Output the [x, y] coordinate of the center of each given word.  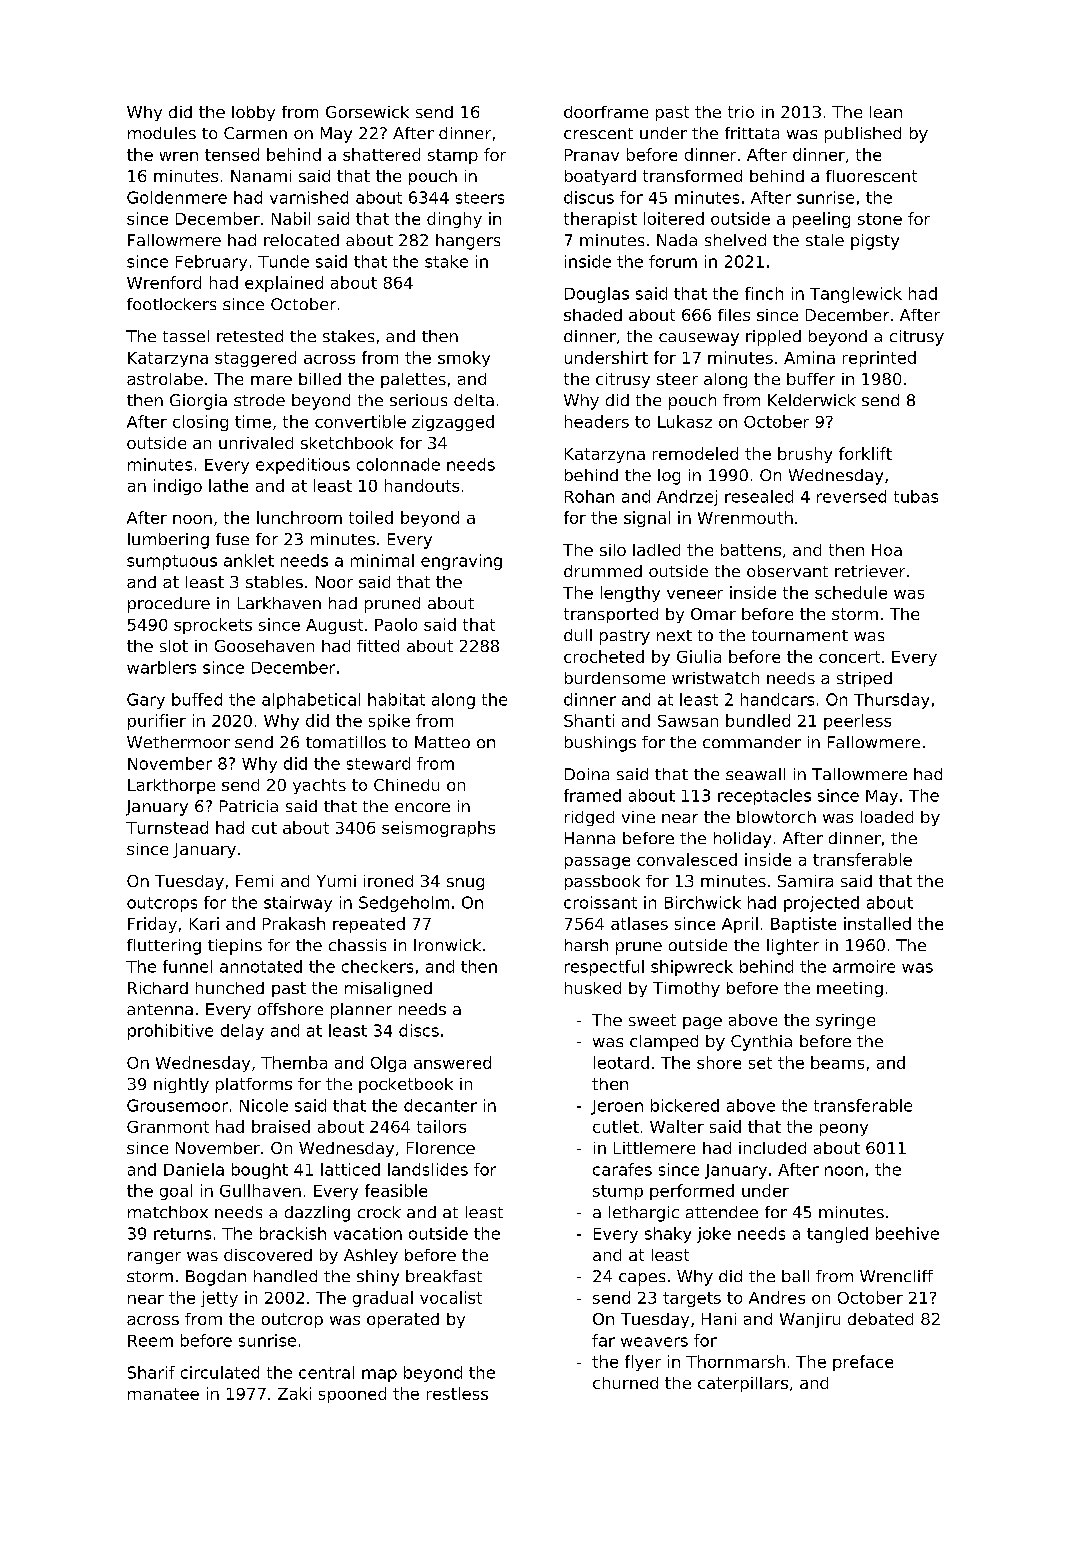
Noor [334, 582]
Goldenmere [177, 197]
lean [886, 112]
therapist [600, 220]
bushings [600, 744]
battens [751, 550]
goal [176, 1192]
